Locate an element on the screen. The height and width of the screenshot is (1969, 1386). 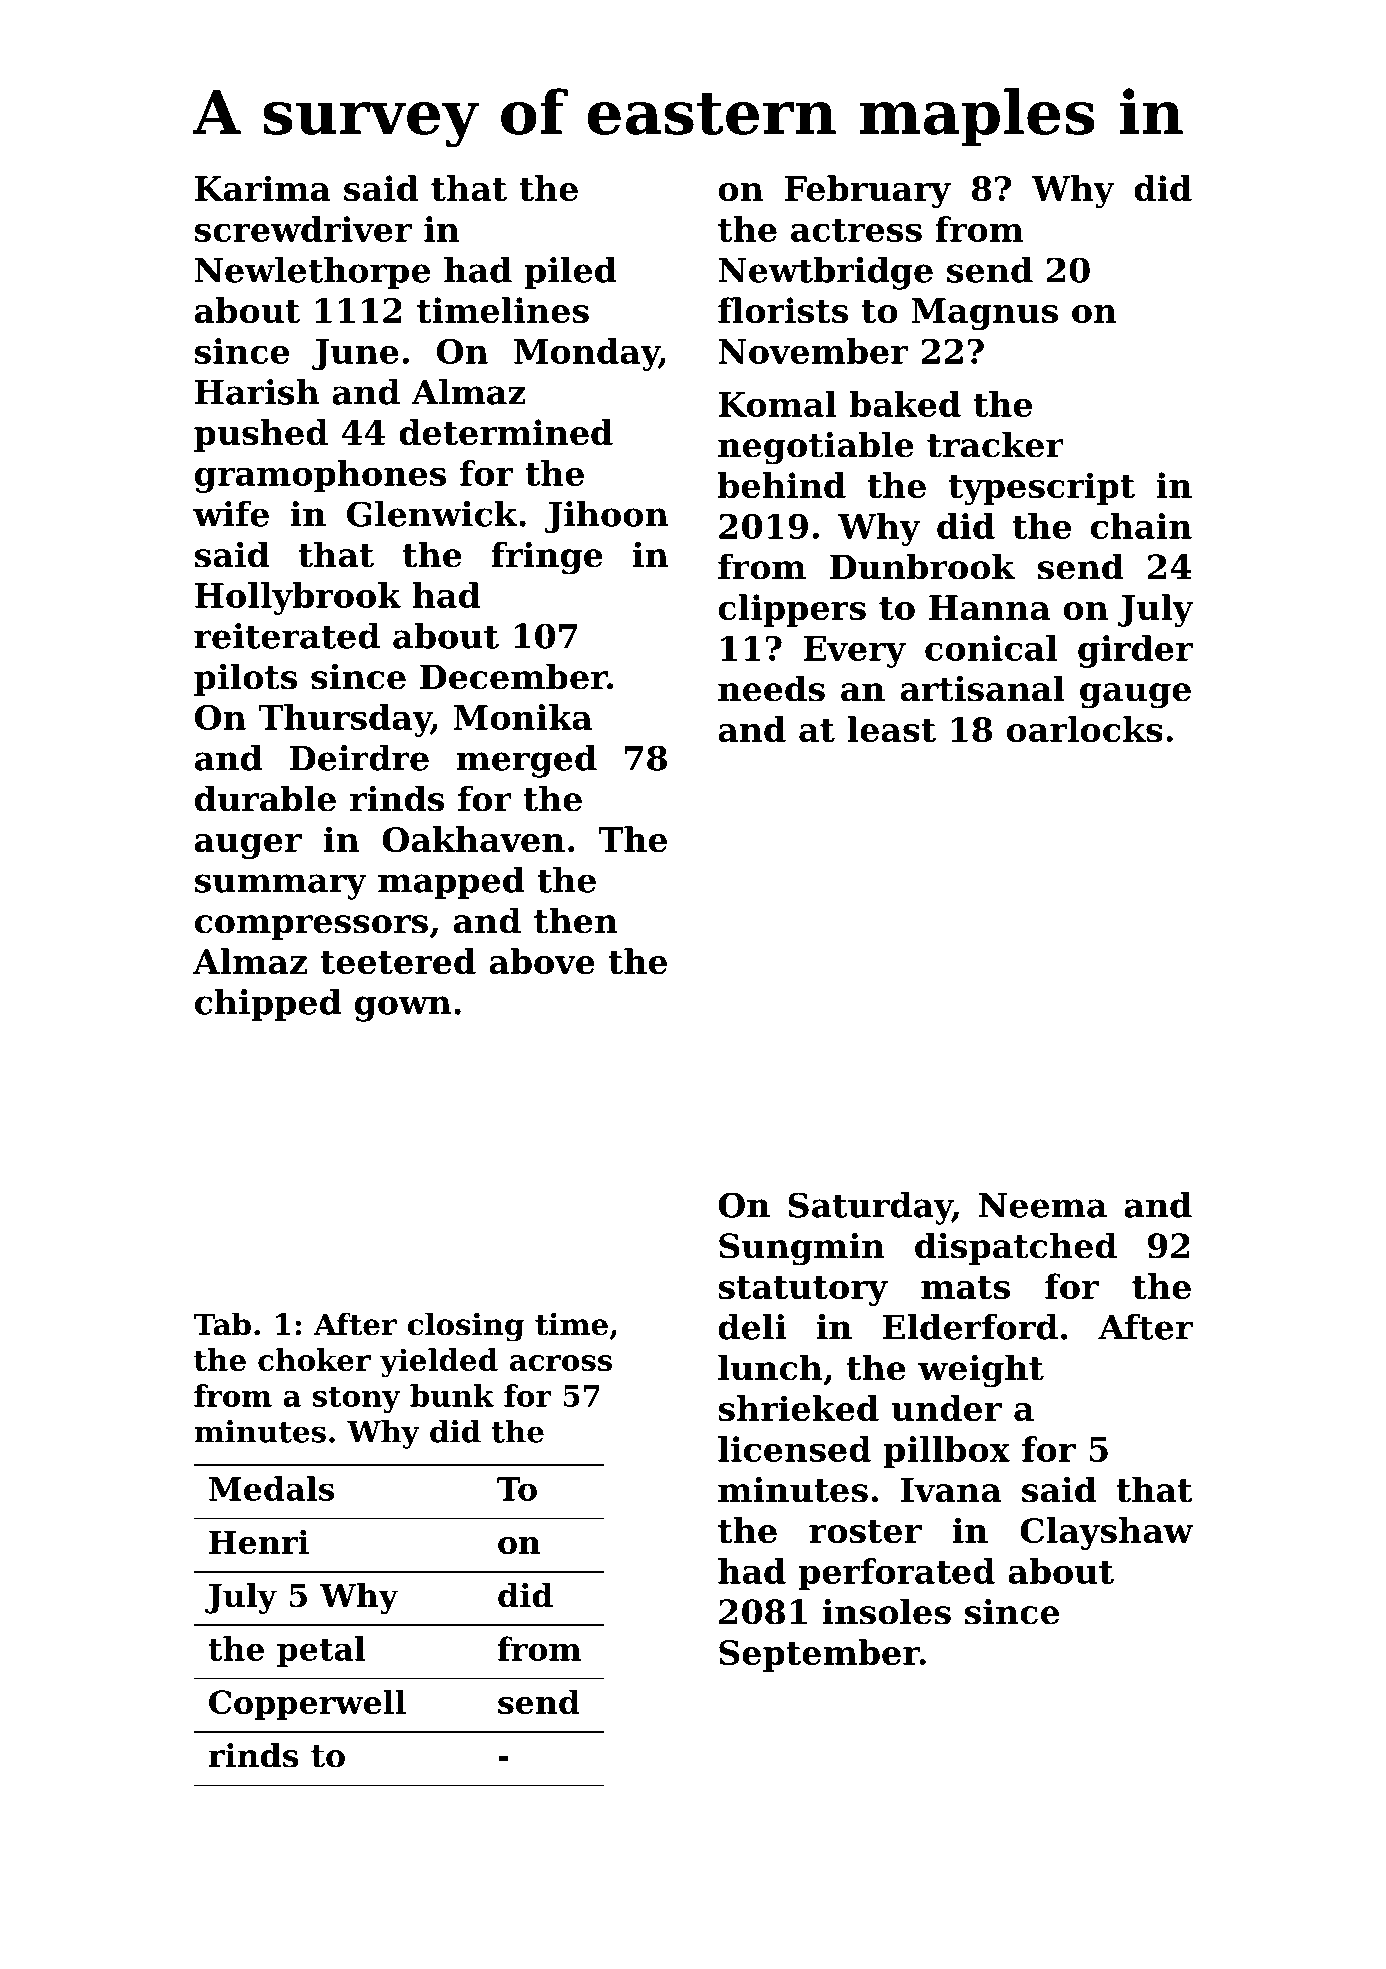
lunch is located at coordinates (770, 1367).
